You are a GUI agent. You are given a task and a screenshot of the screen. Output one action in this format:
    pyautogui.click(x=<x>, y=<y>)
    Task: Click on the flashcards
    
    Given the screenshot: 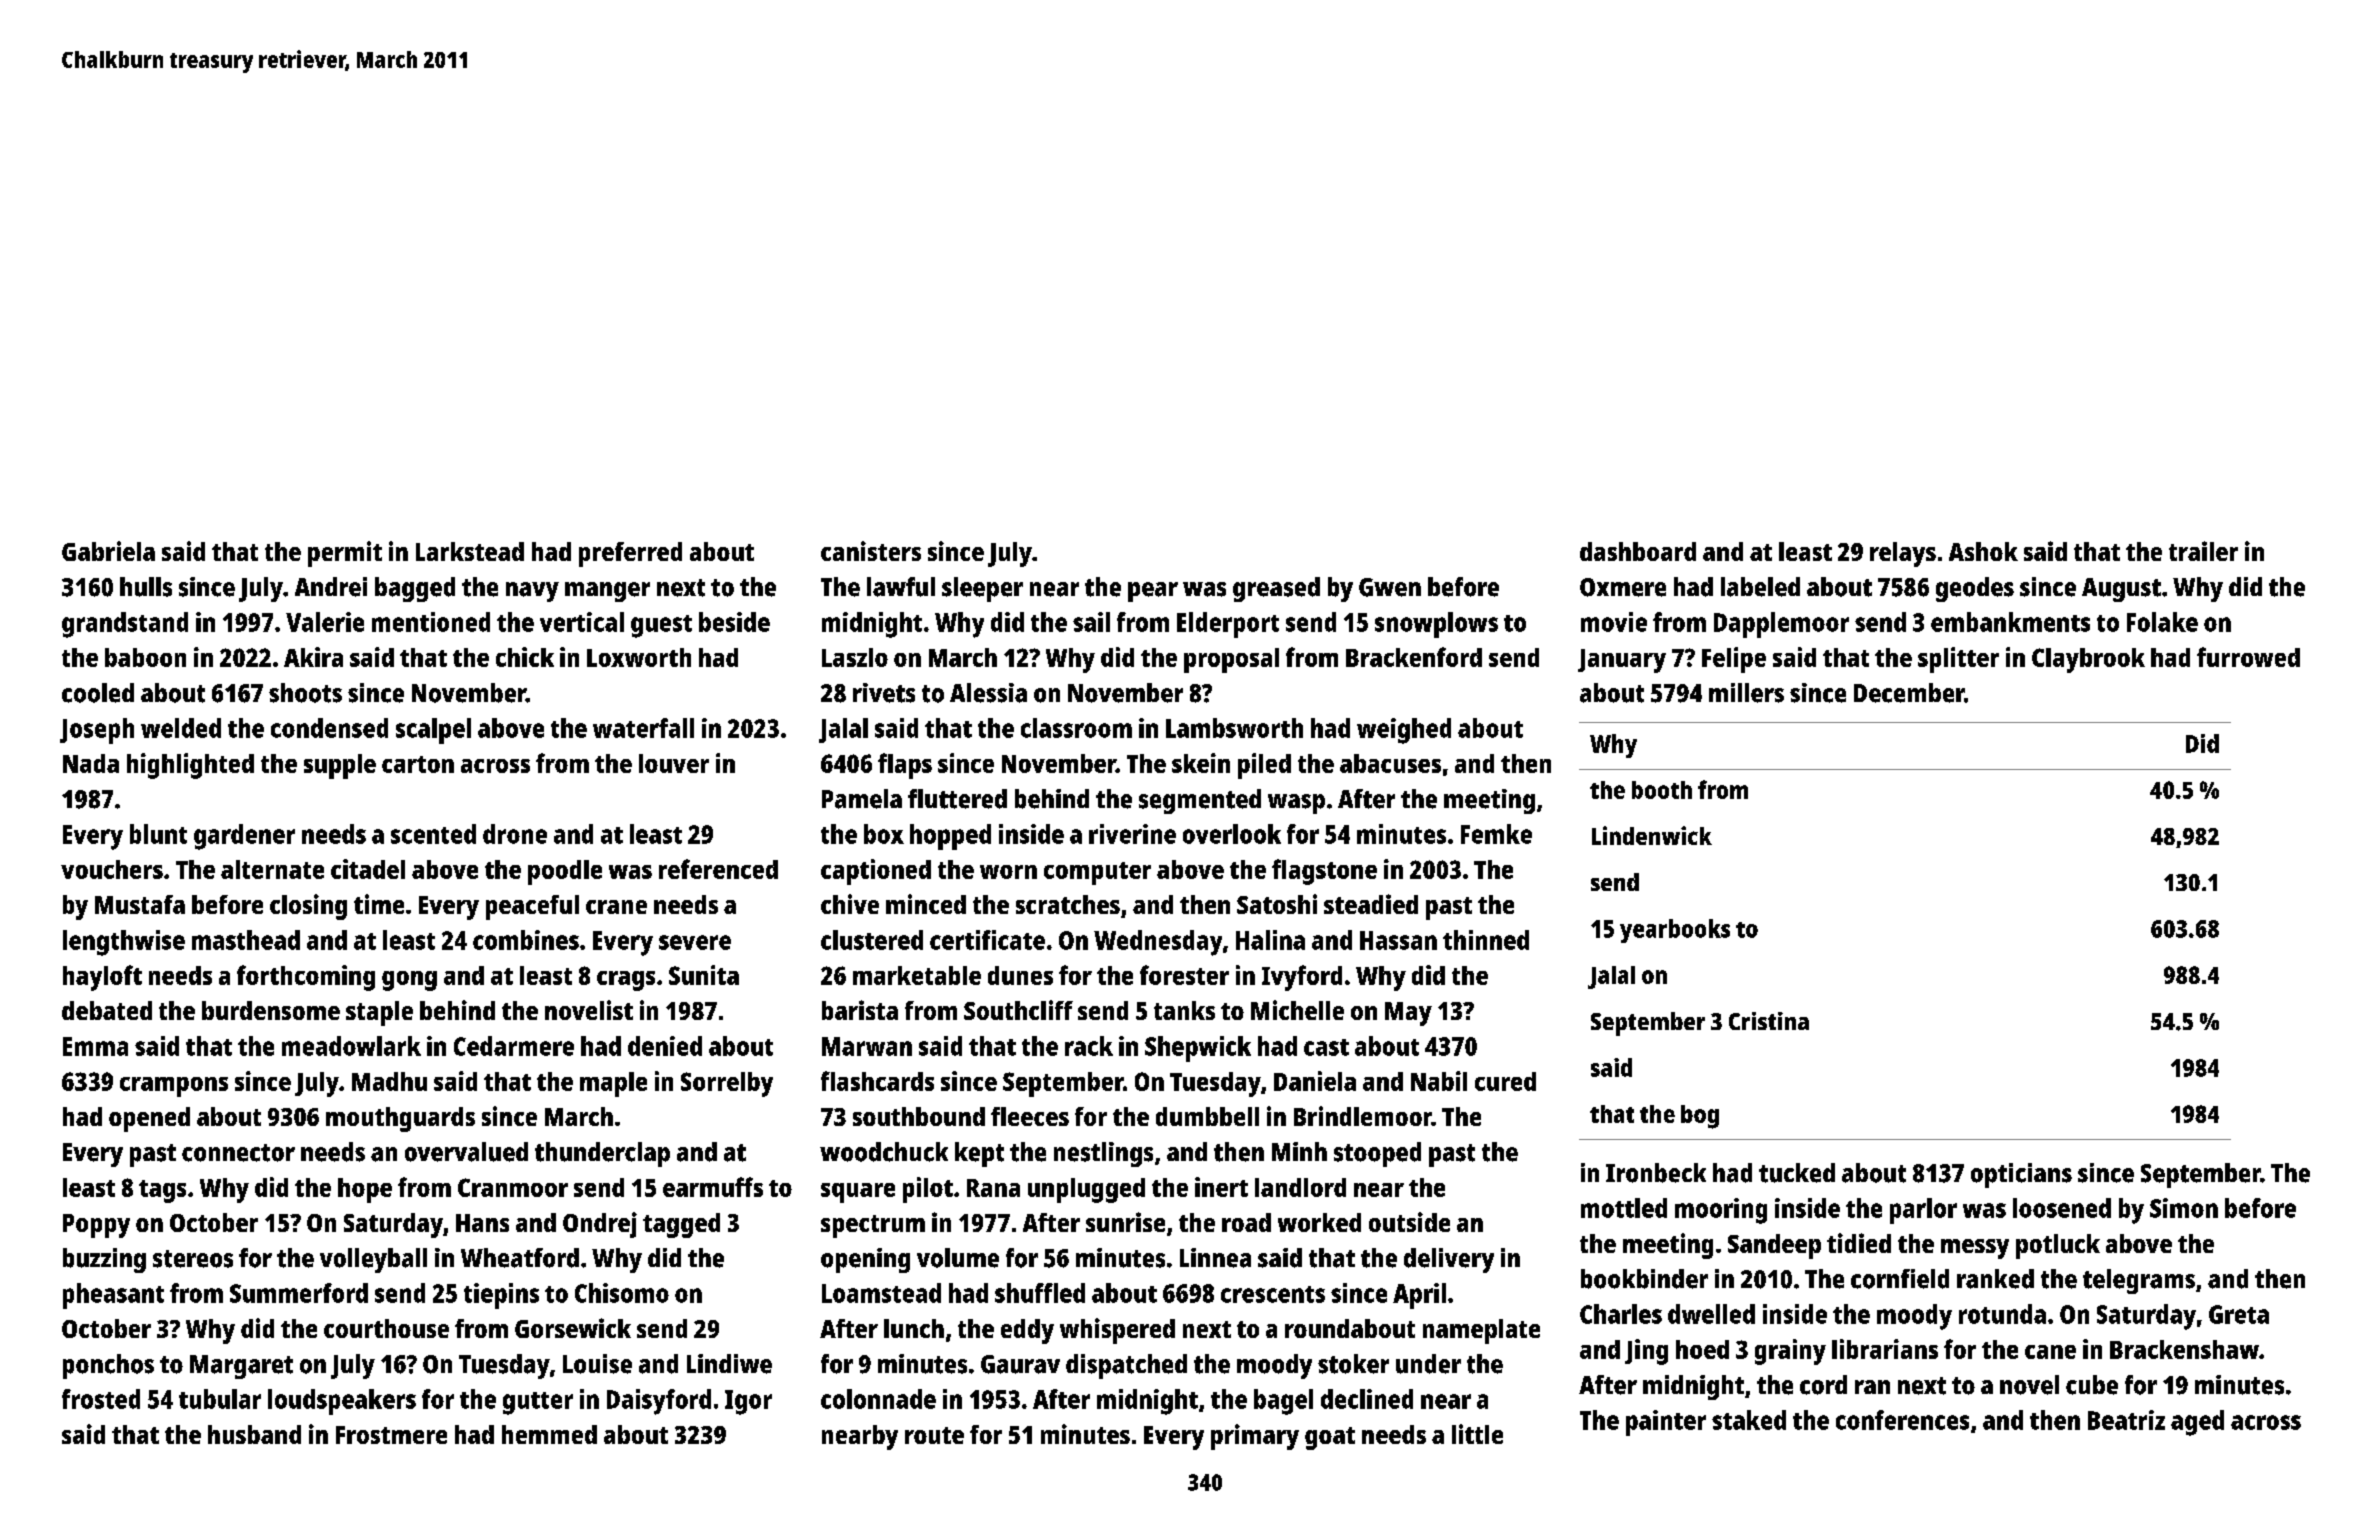 What is the action you would take?
    pyautogui.click(x=877, y=1081)
